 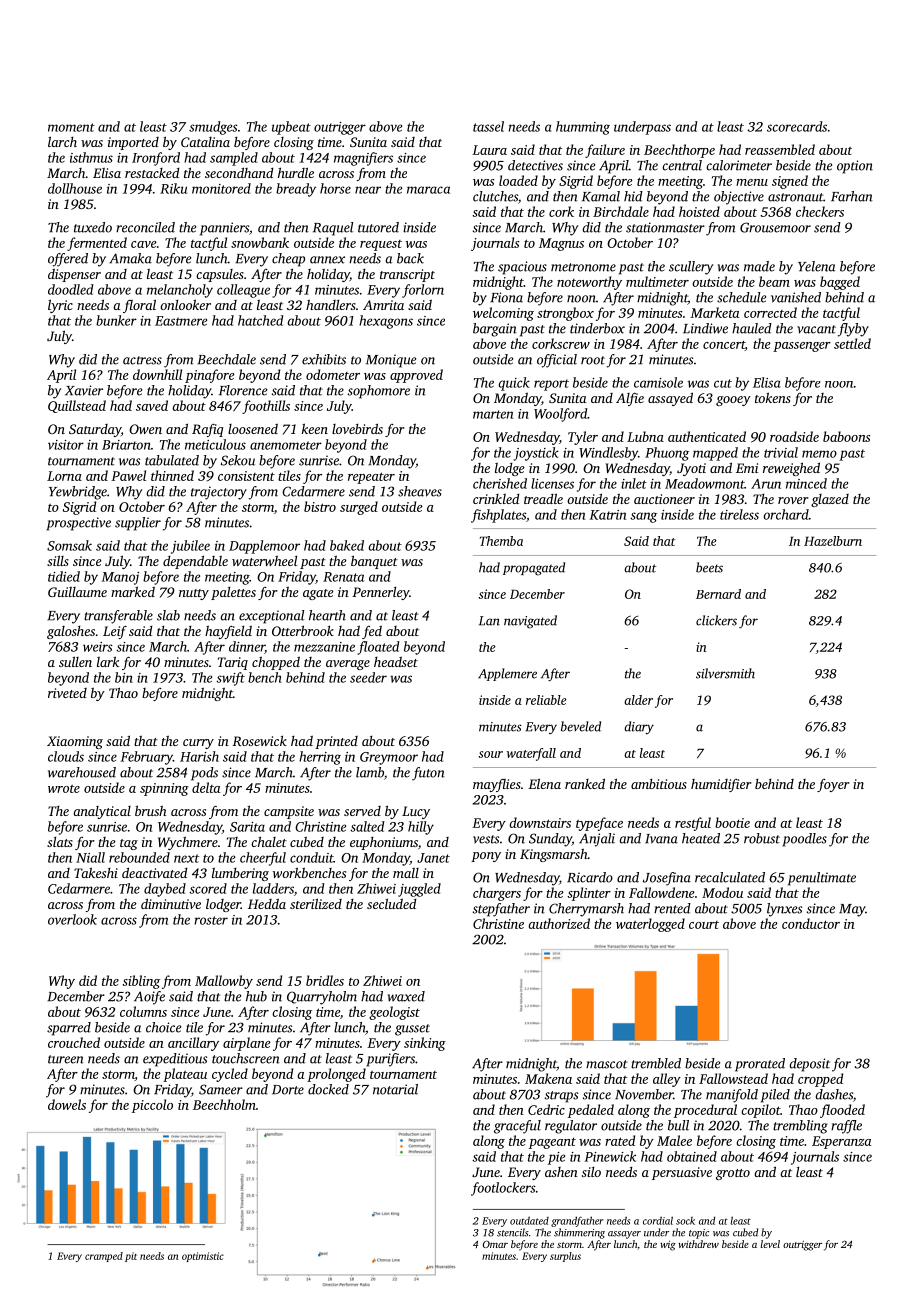 What do you see at coordinates (725, 673) in the screenshot?
I see `silversmith` at bounding box center [725, 673].
